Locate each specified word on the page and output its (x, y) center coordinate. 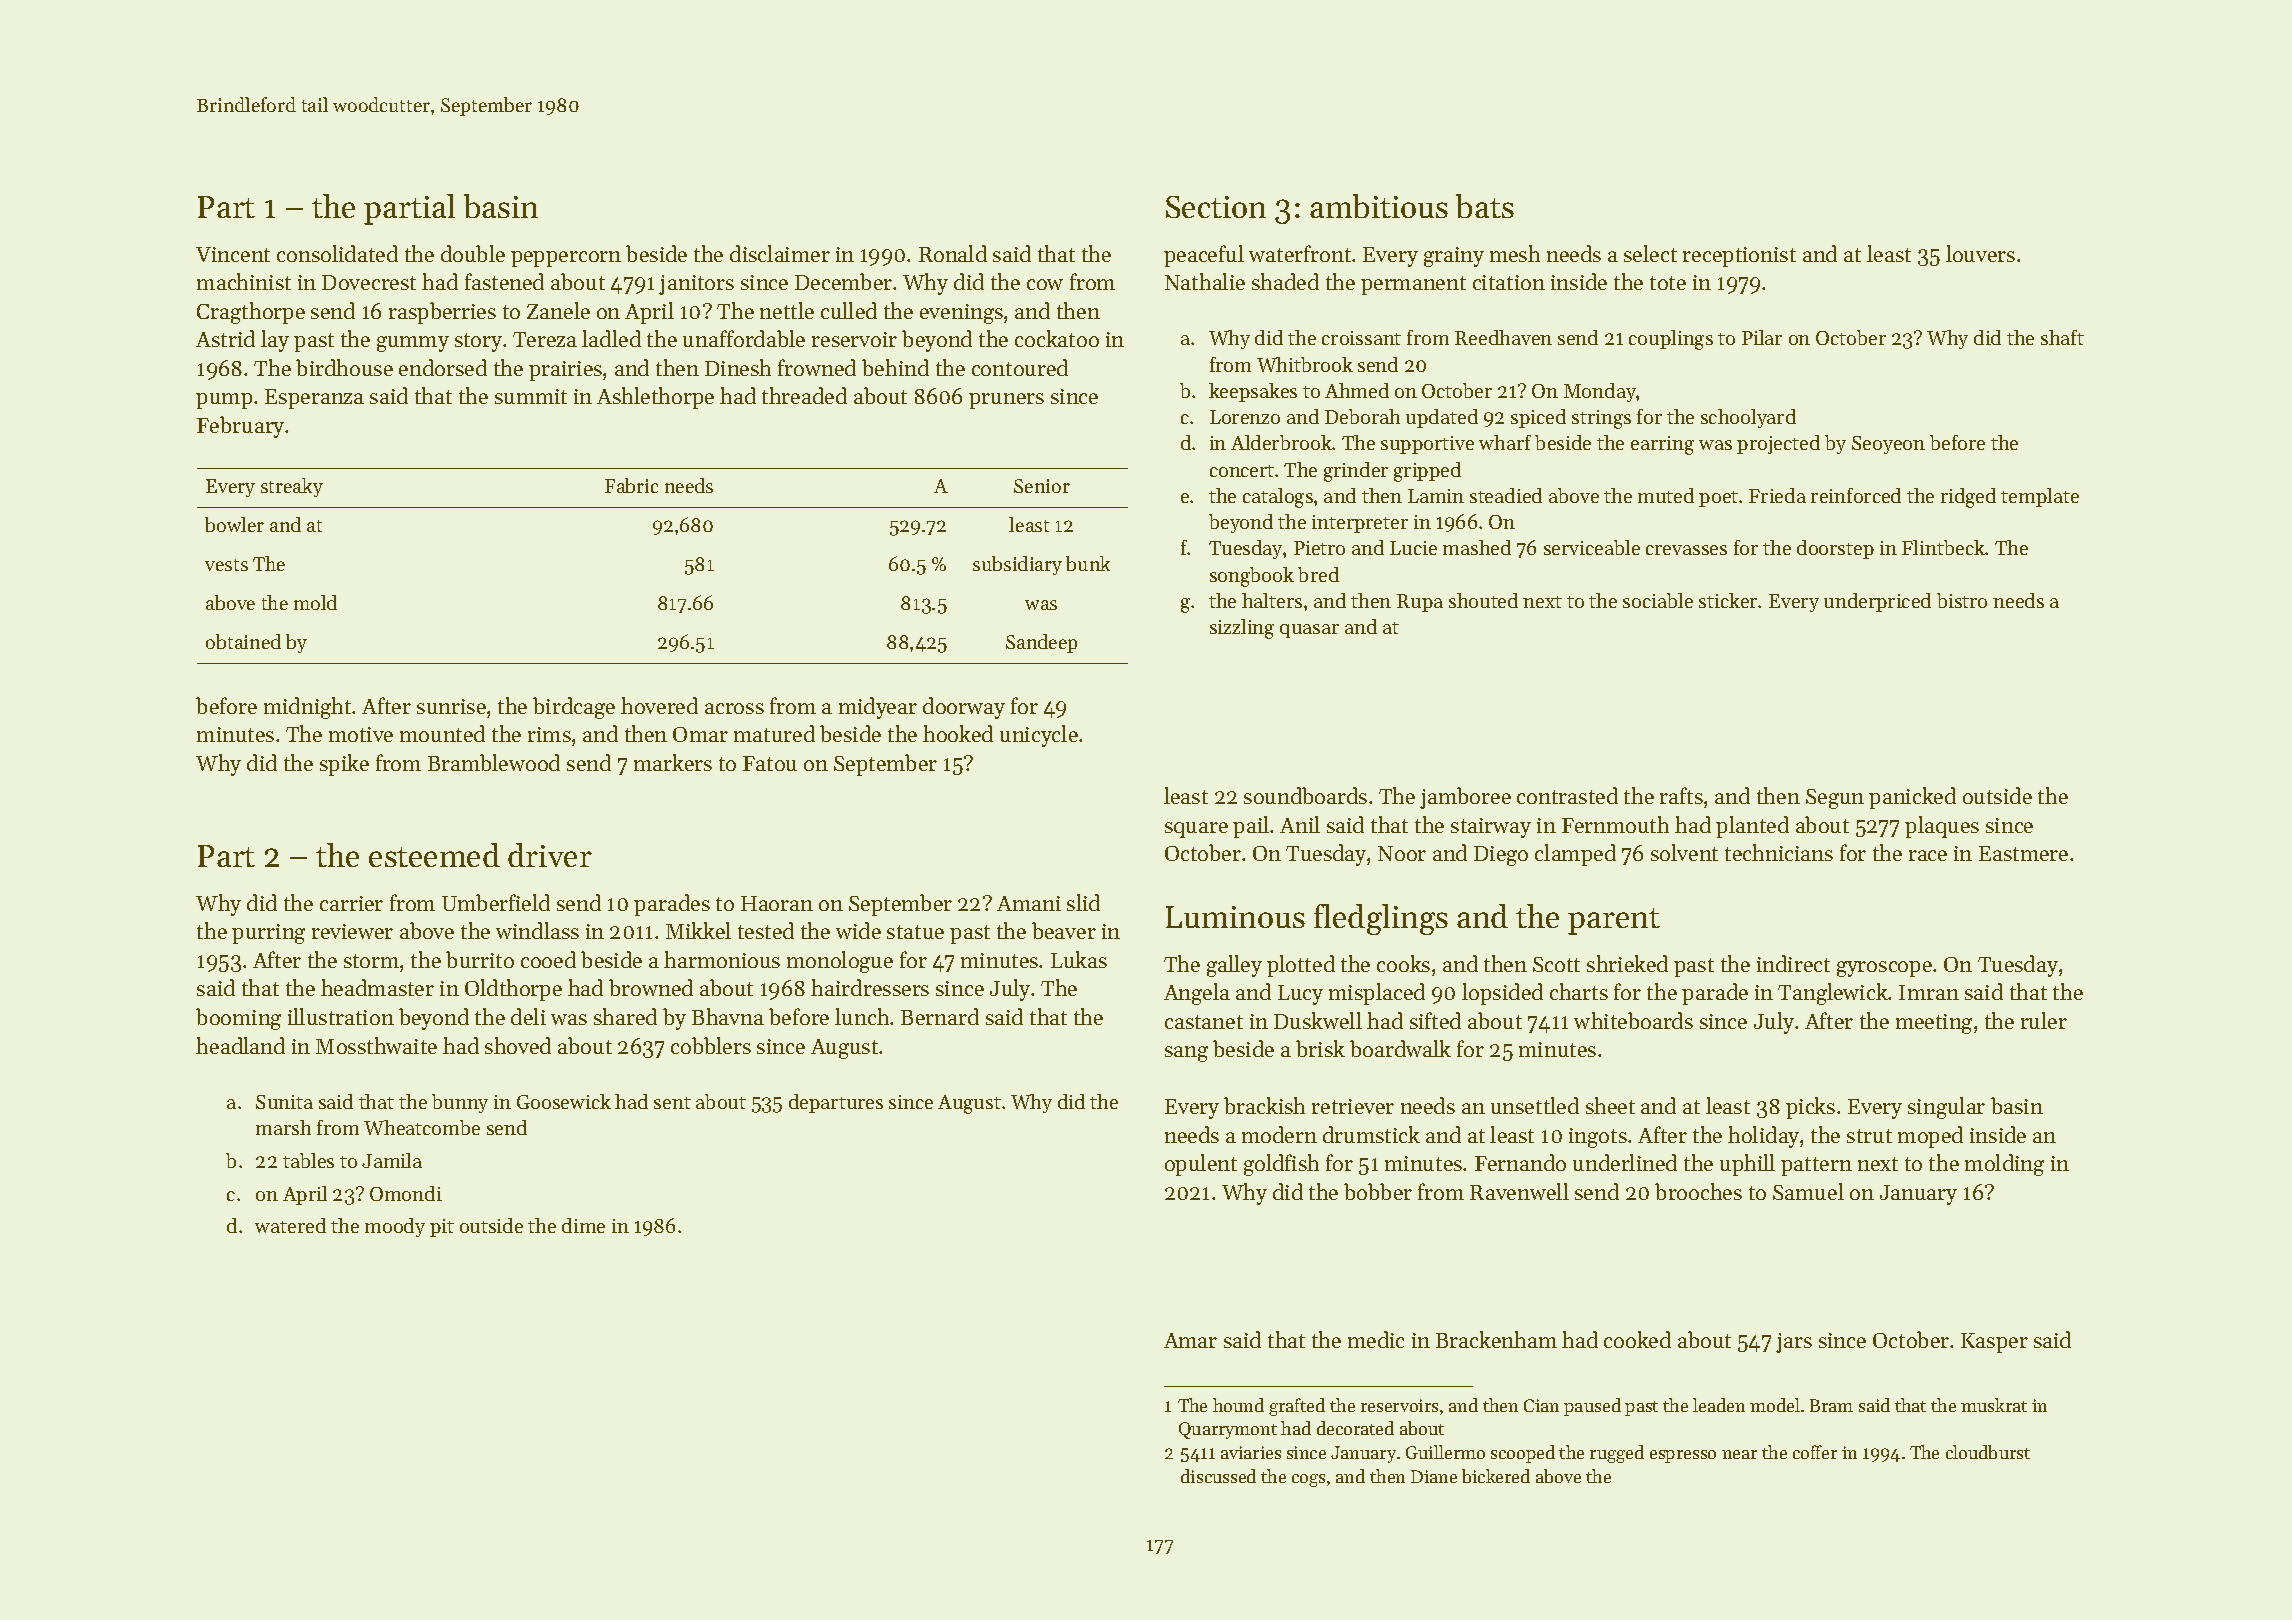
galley (1234, 966)
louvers (1980, 253)
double (473, 253)
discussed (1218, 1476)
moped (1930, 1137)
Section (1216, 207)
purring (268, 934)
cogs (1308, 1480)
